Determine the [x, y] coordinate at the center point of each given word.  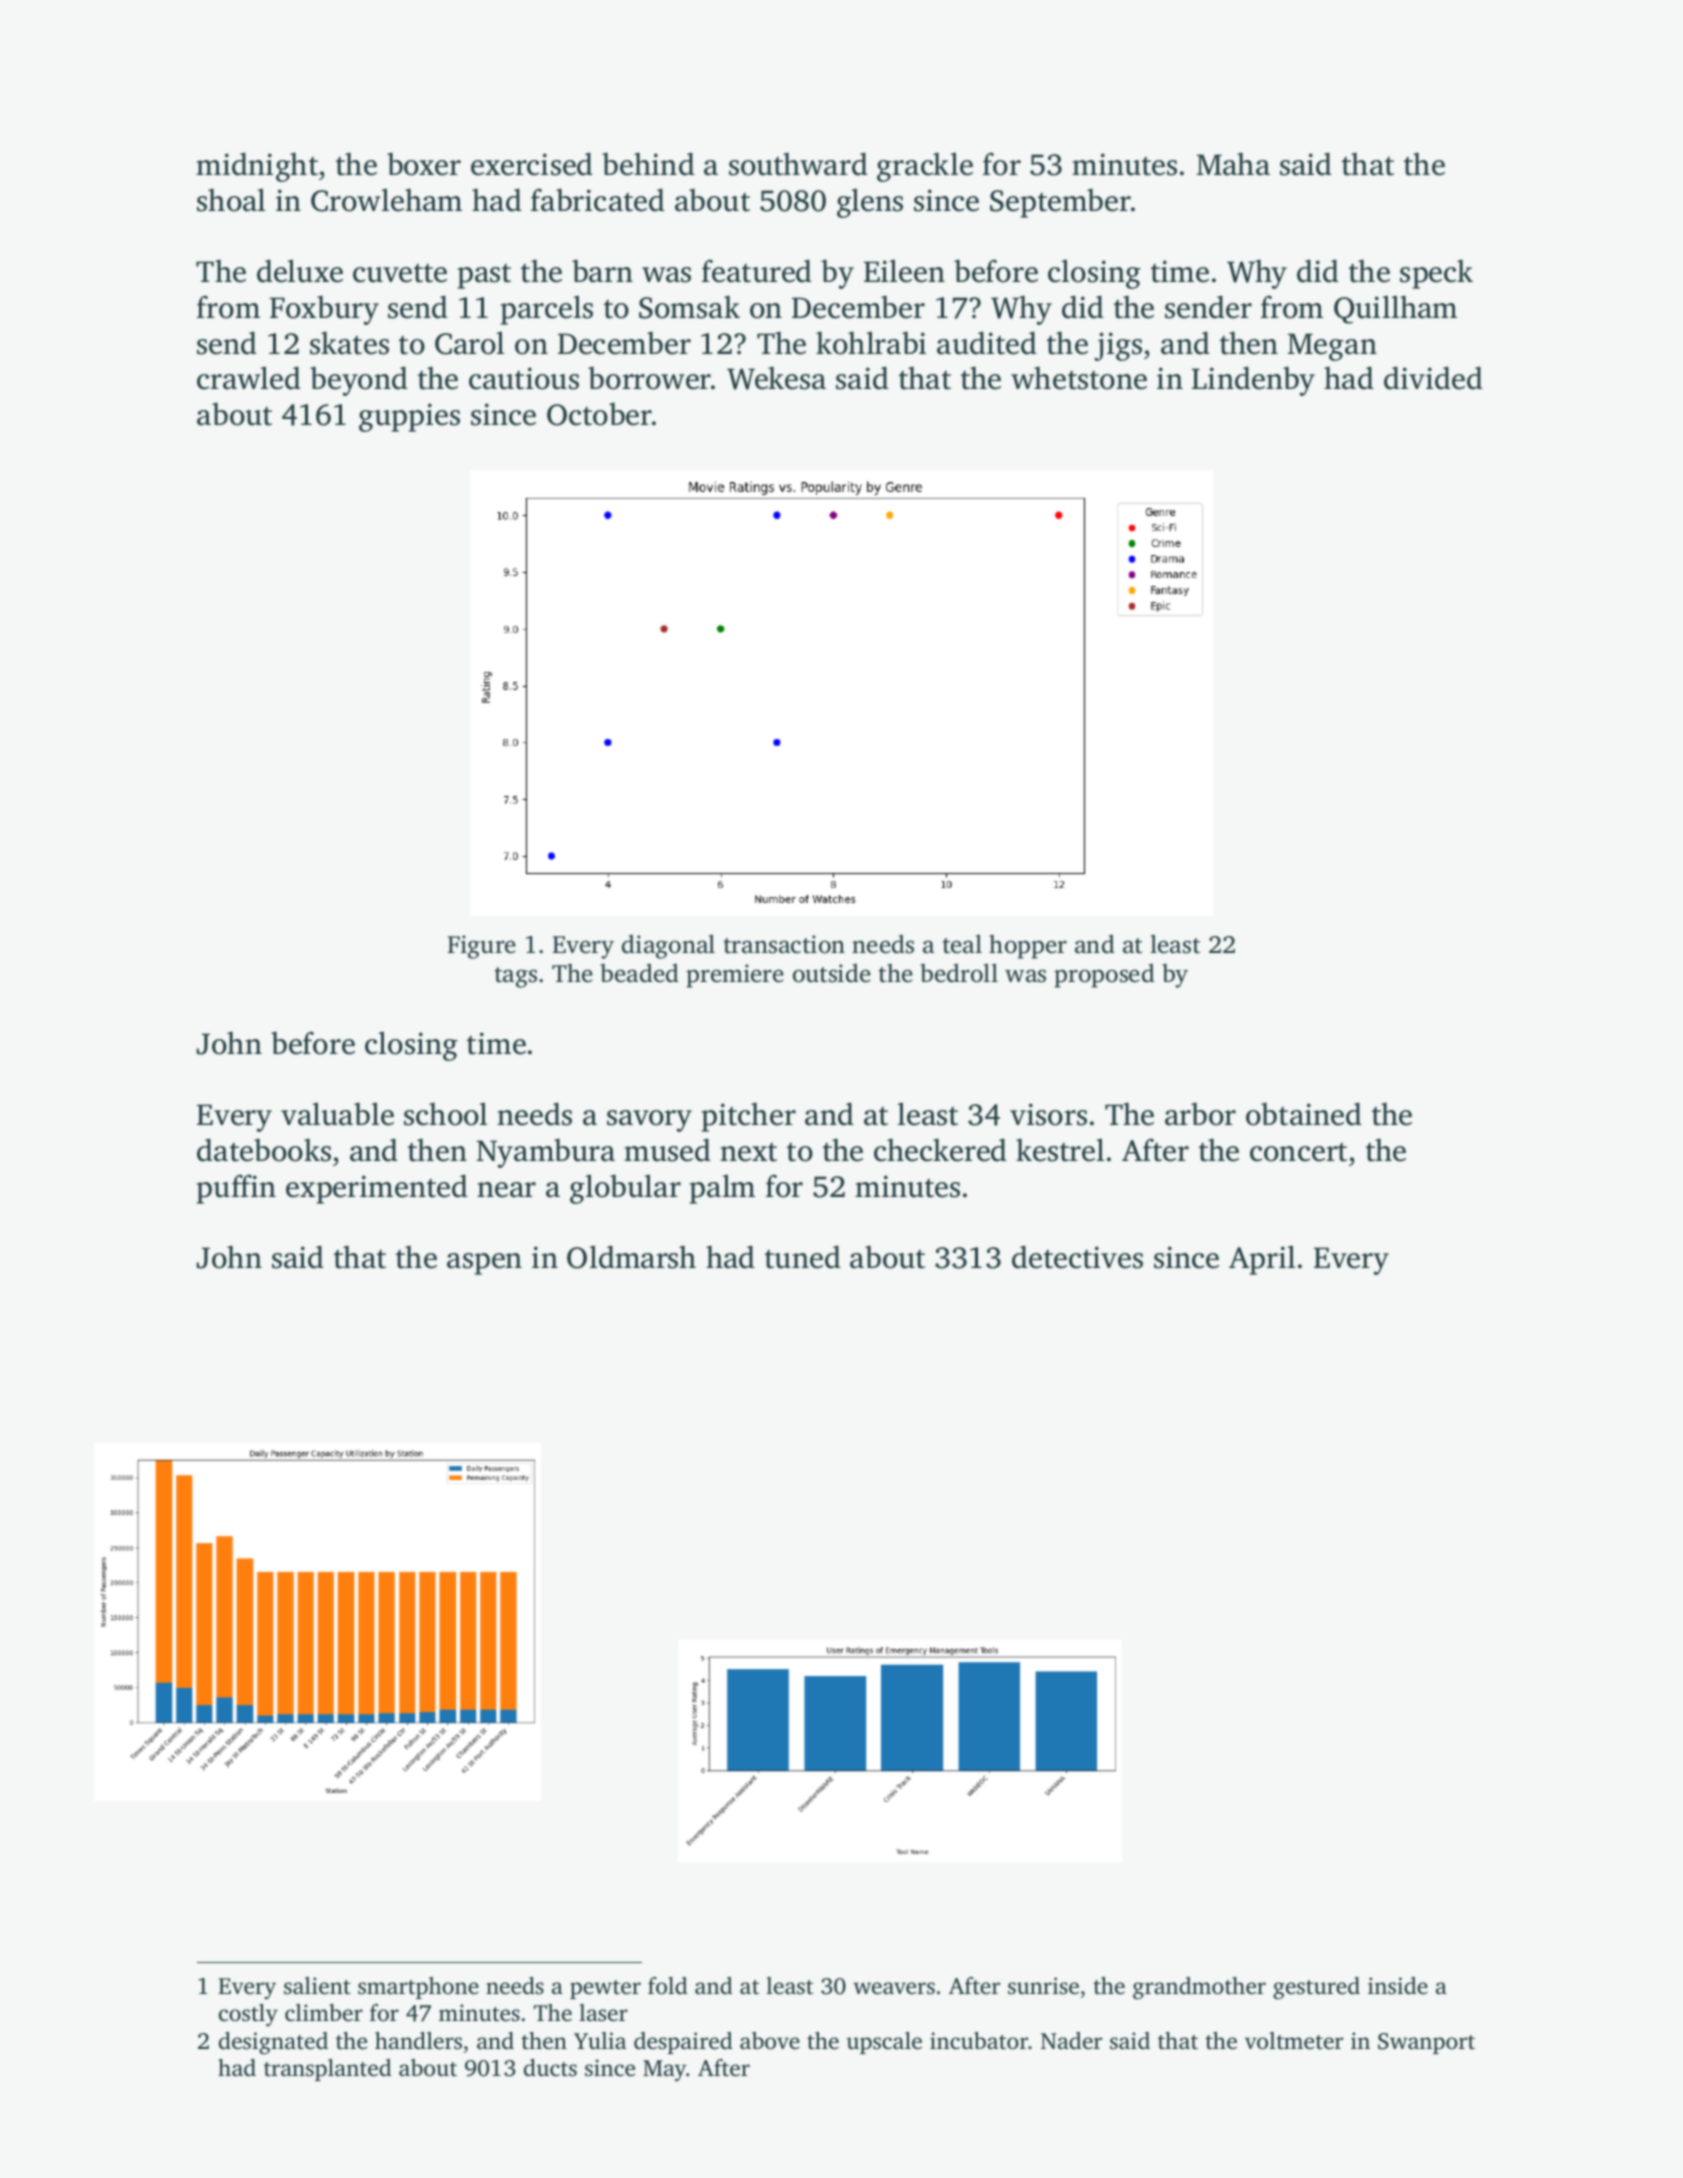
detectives [1077, 1257]
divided [1433, 378]
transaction [784, 944]
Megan [1332, 347]
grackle [925, 167]
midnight [257, 167]
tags [516, 977]
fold [668, 1986]
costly [248, 2015]
